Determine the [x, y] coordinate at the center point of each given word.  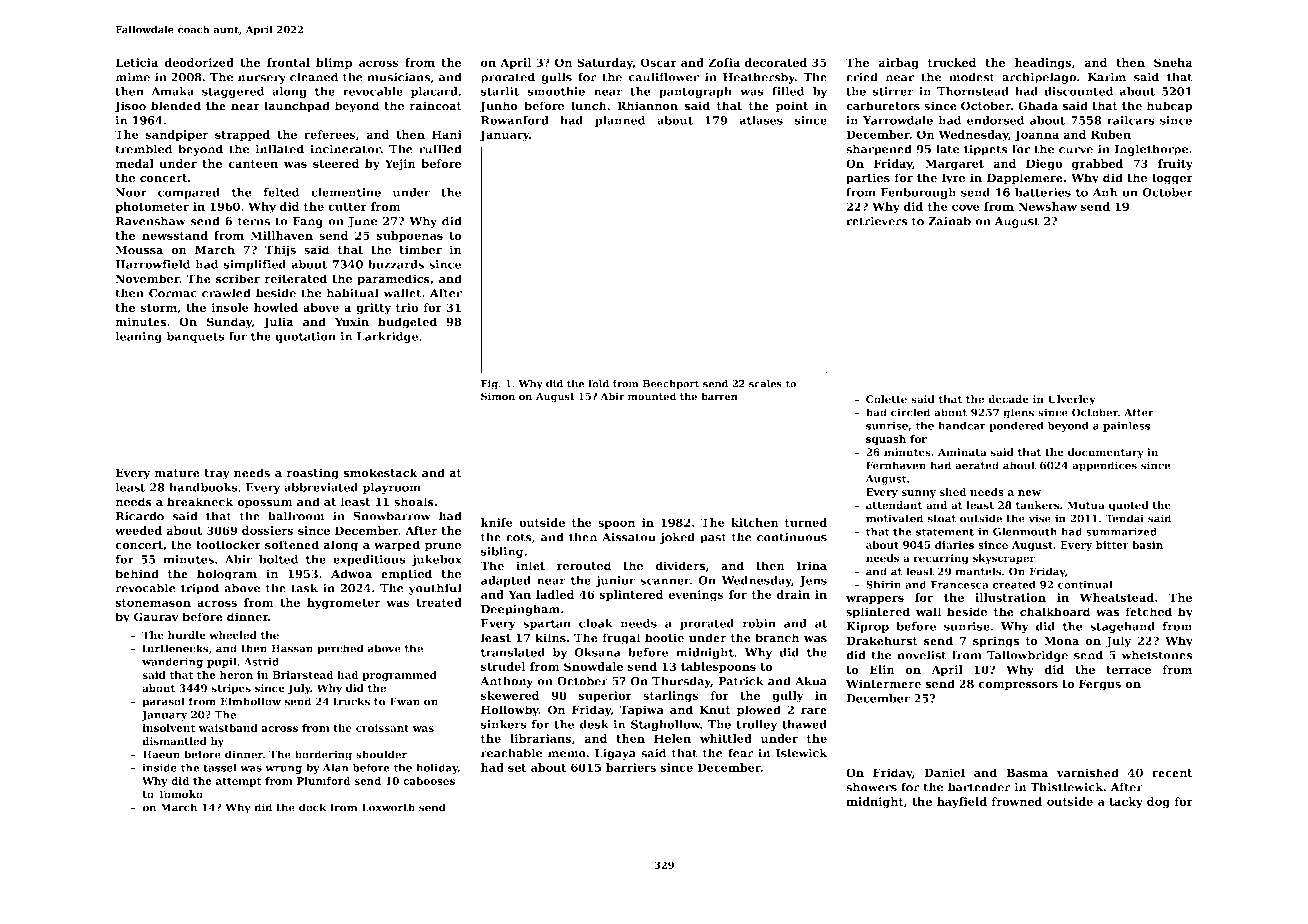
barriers [631, 767]
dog [1158, 803]
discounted [1078, 91]
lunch [589, 106]
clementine [346, 192]
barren [719, 396]
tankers [1037, 505]
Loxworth [388, 807]
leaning [139, 337]
